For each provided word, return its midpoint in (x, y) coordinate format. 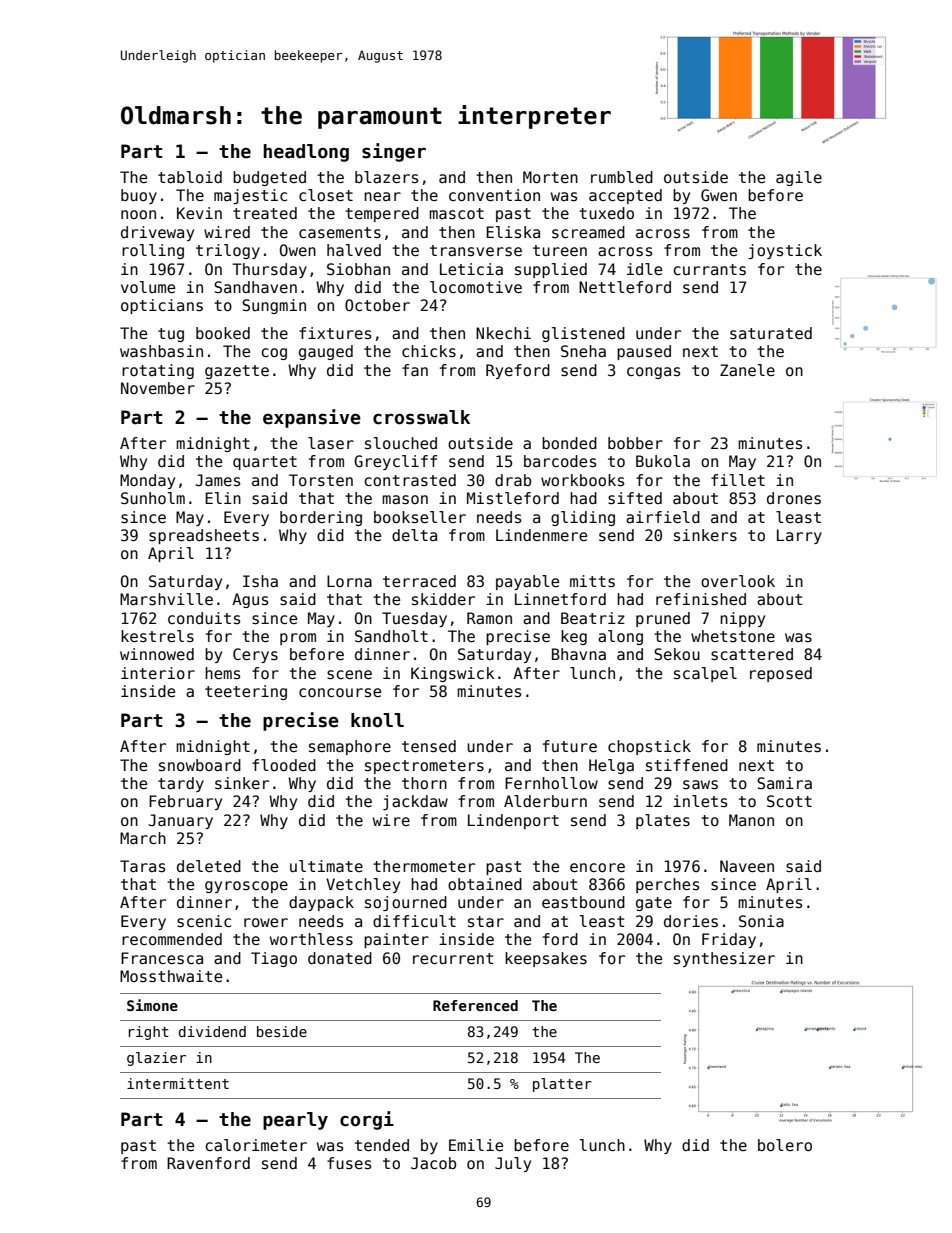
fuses (349, 1163)
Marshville (166, 599)
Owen (298, 250)
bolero (785, 1145)
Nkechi (503, 333)
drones (794, 498)
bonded (569, 443)
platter (562, 1085)
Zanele (747, 370)
